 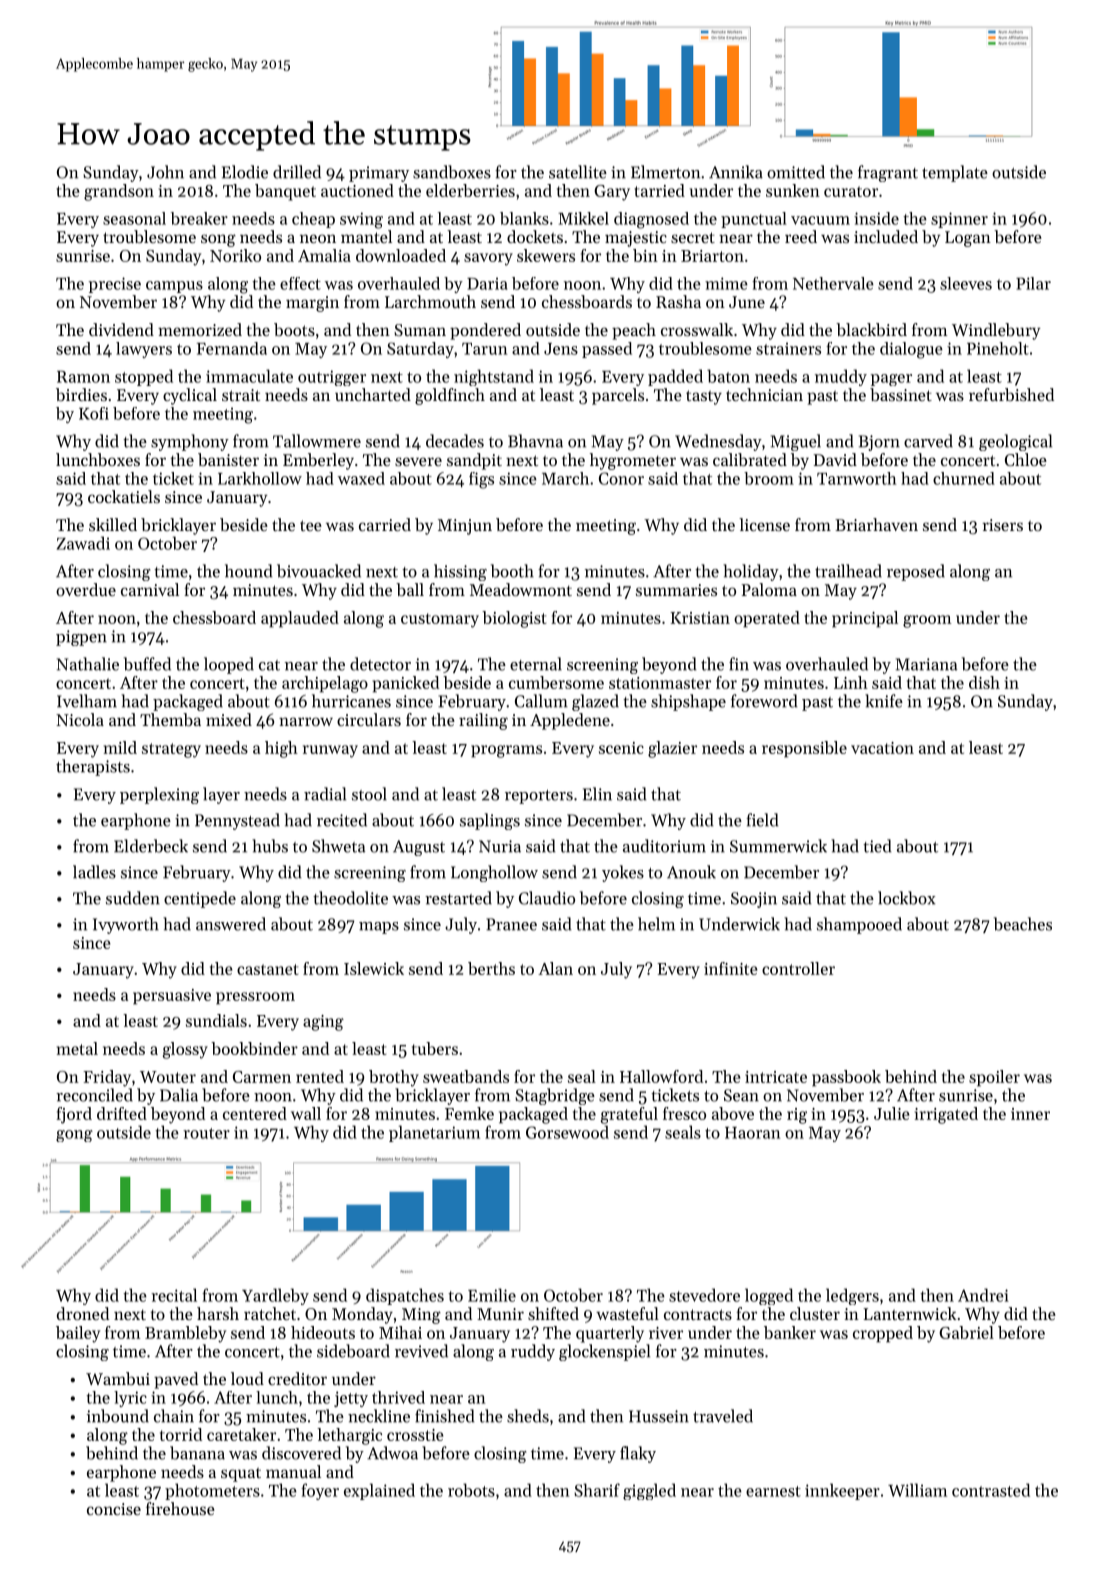 I want to click on hygrometer, so click(x=633, y=461).
